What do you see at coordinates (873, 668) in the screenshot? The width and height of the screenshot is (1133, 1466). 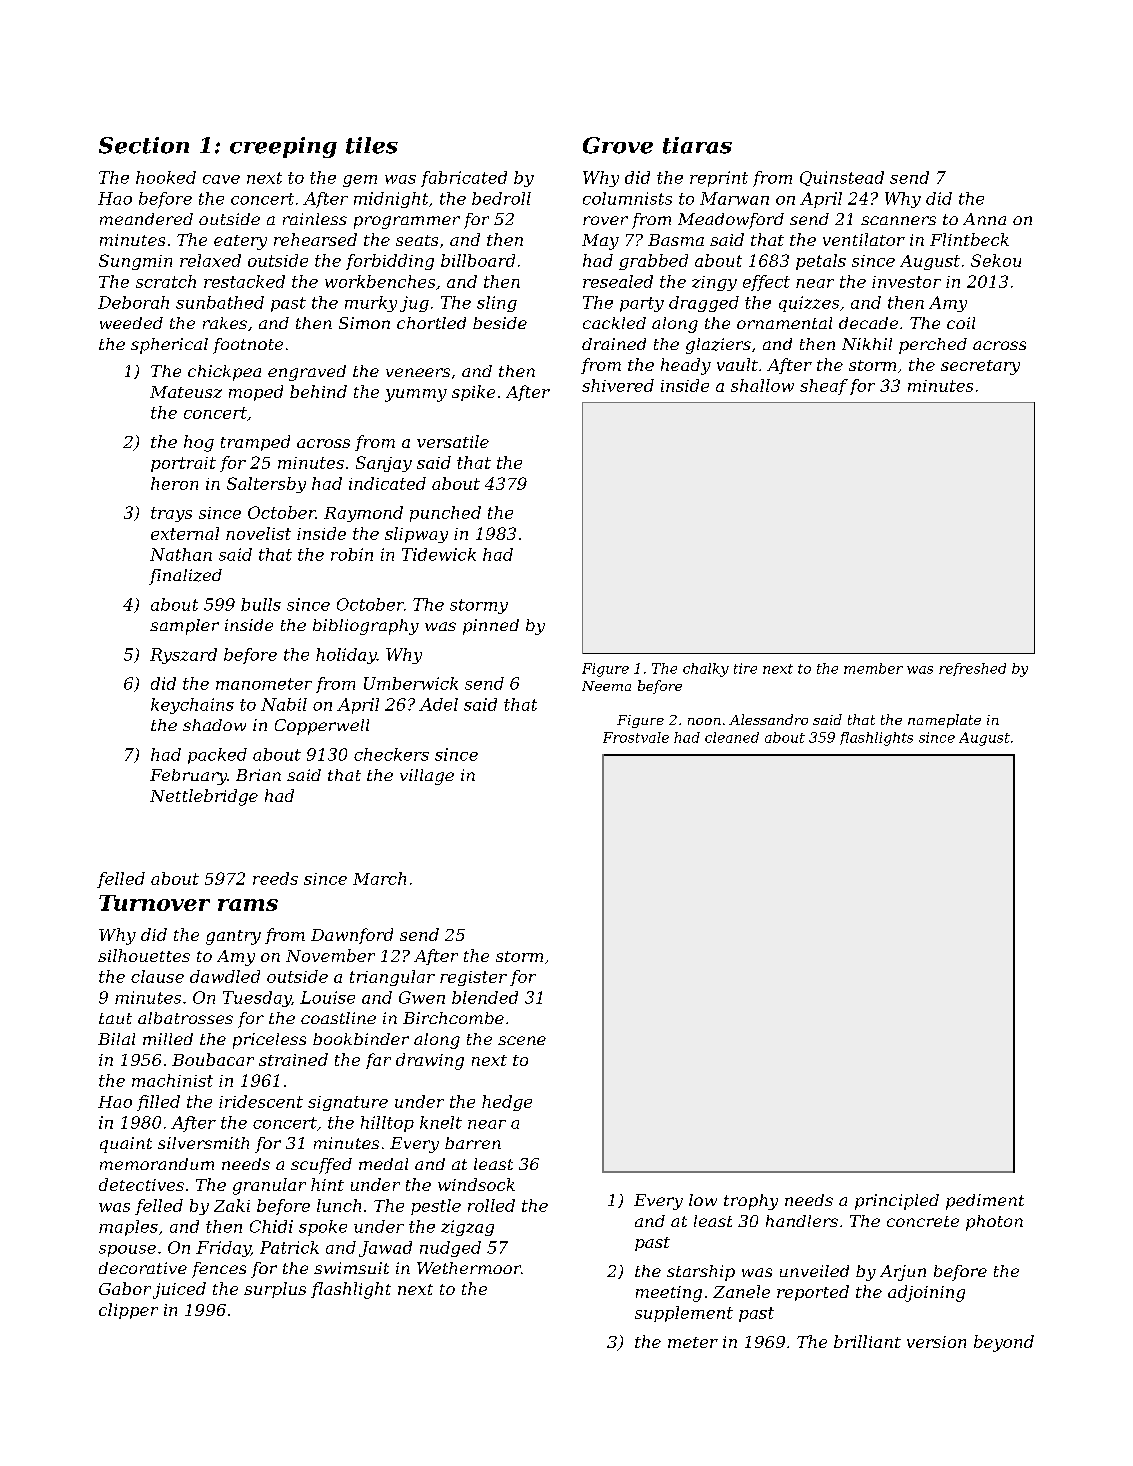 I see `member` at bounding box center [873, 668].
